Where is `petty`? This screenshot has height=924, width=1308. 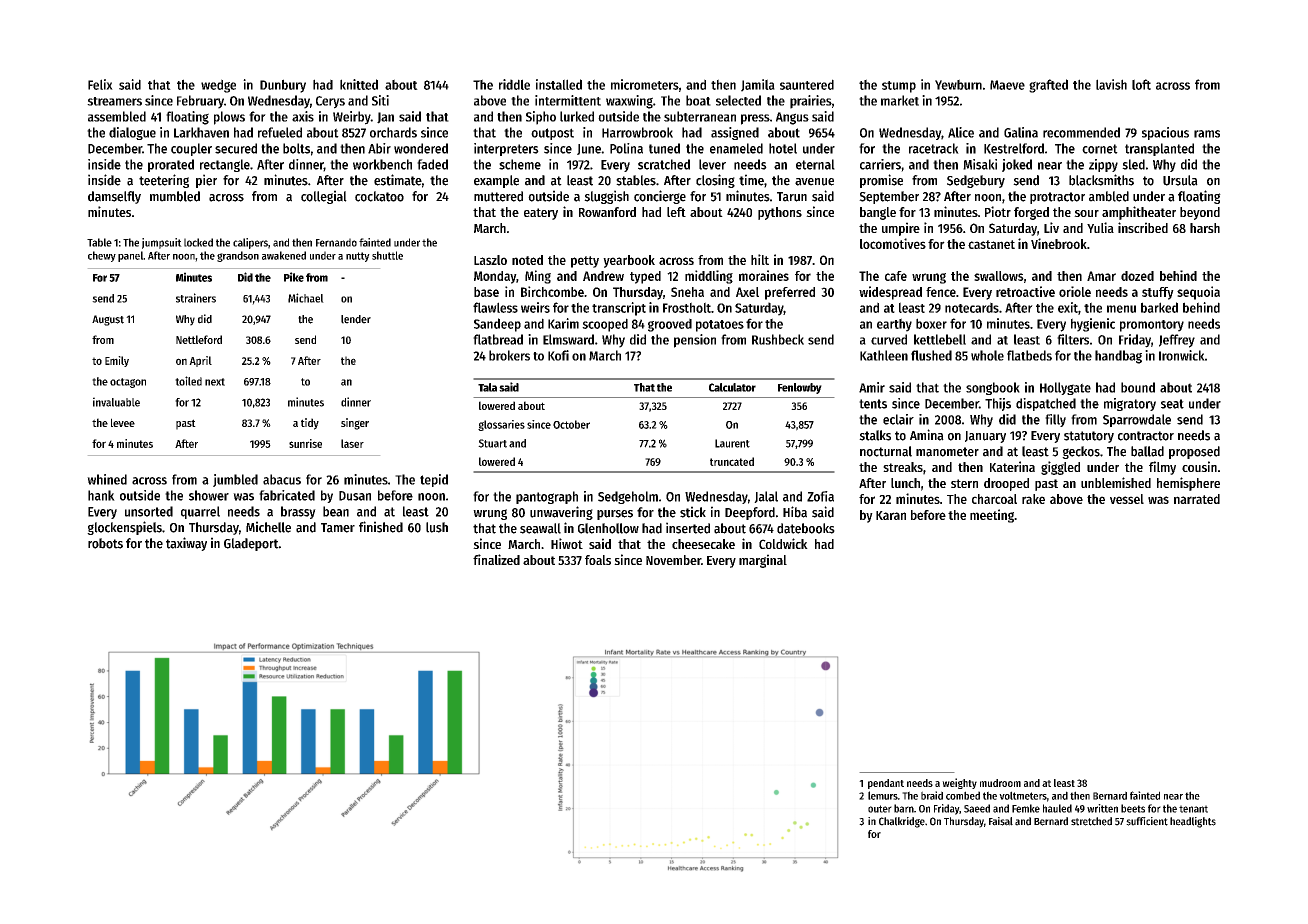 petty is located at coordinates (585, 262).
